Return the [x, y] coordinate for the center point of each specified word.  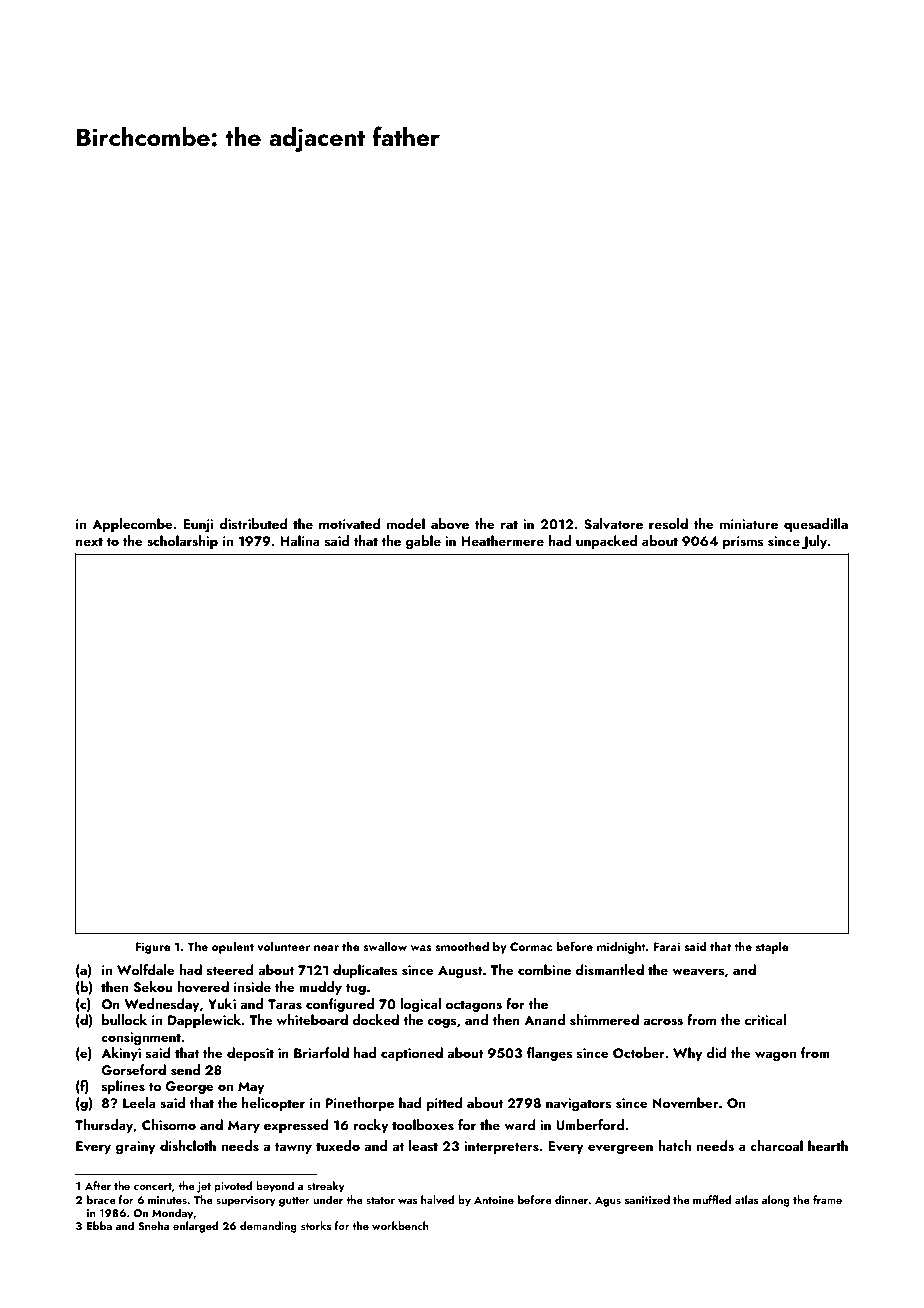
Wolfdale [146, 969]
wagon [775, 1056]
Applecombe [132, 525]
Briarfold [321, 1052]
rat [509, 524]
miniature [749, 524]
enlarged [196, 1227]
